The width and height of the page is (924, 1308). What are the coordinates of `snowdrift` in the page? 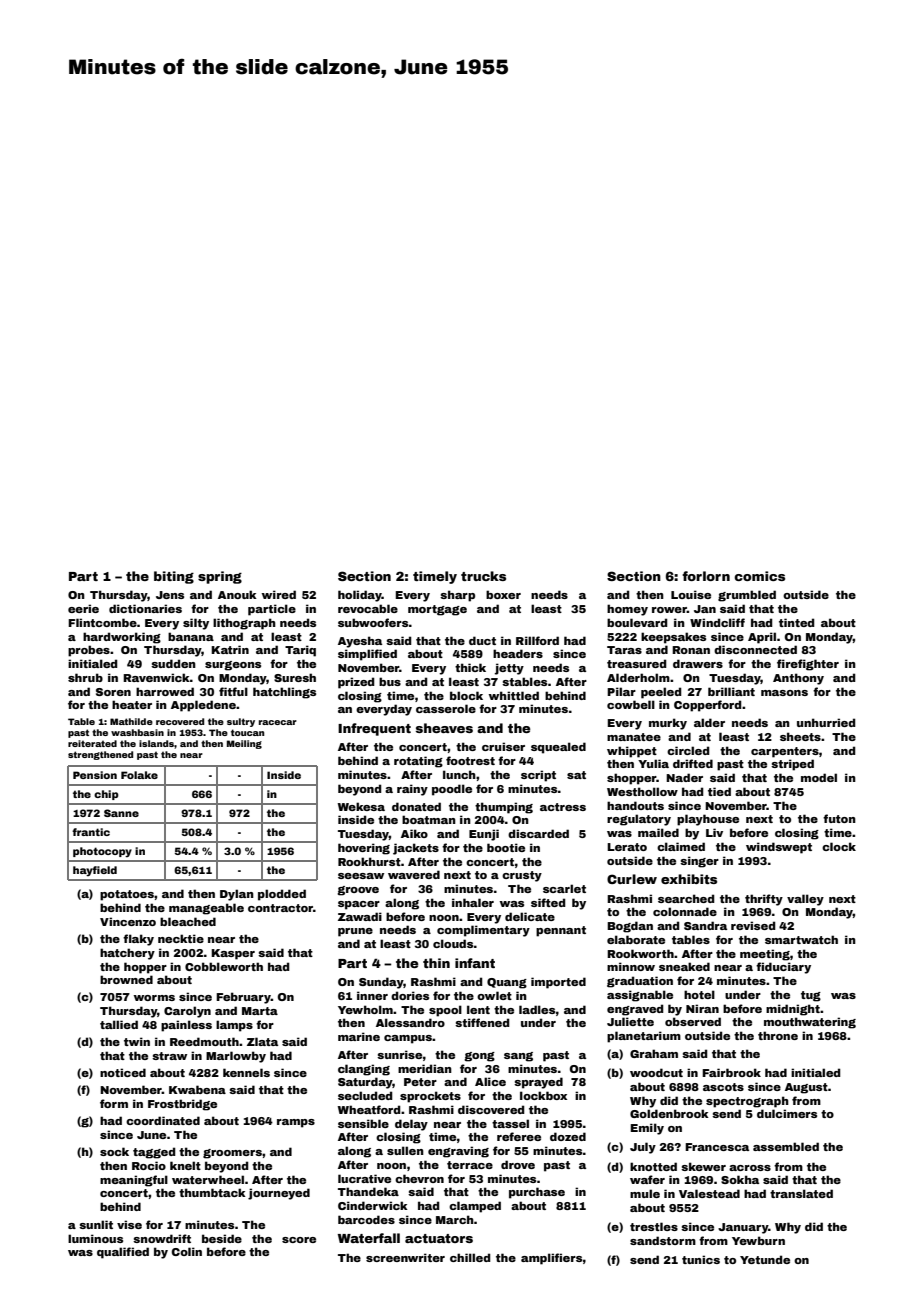 It's located at (162, 1238).
